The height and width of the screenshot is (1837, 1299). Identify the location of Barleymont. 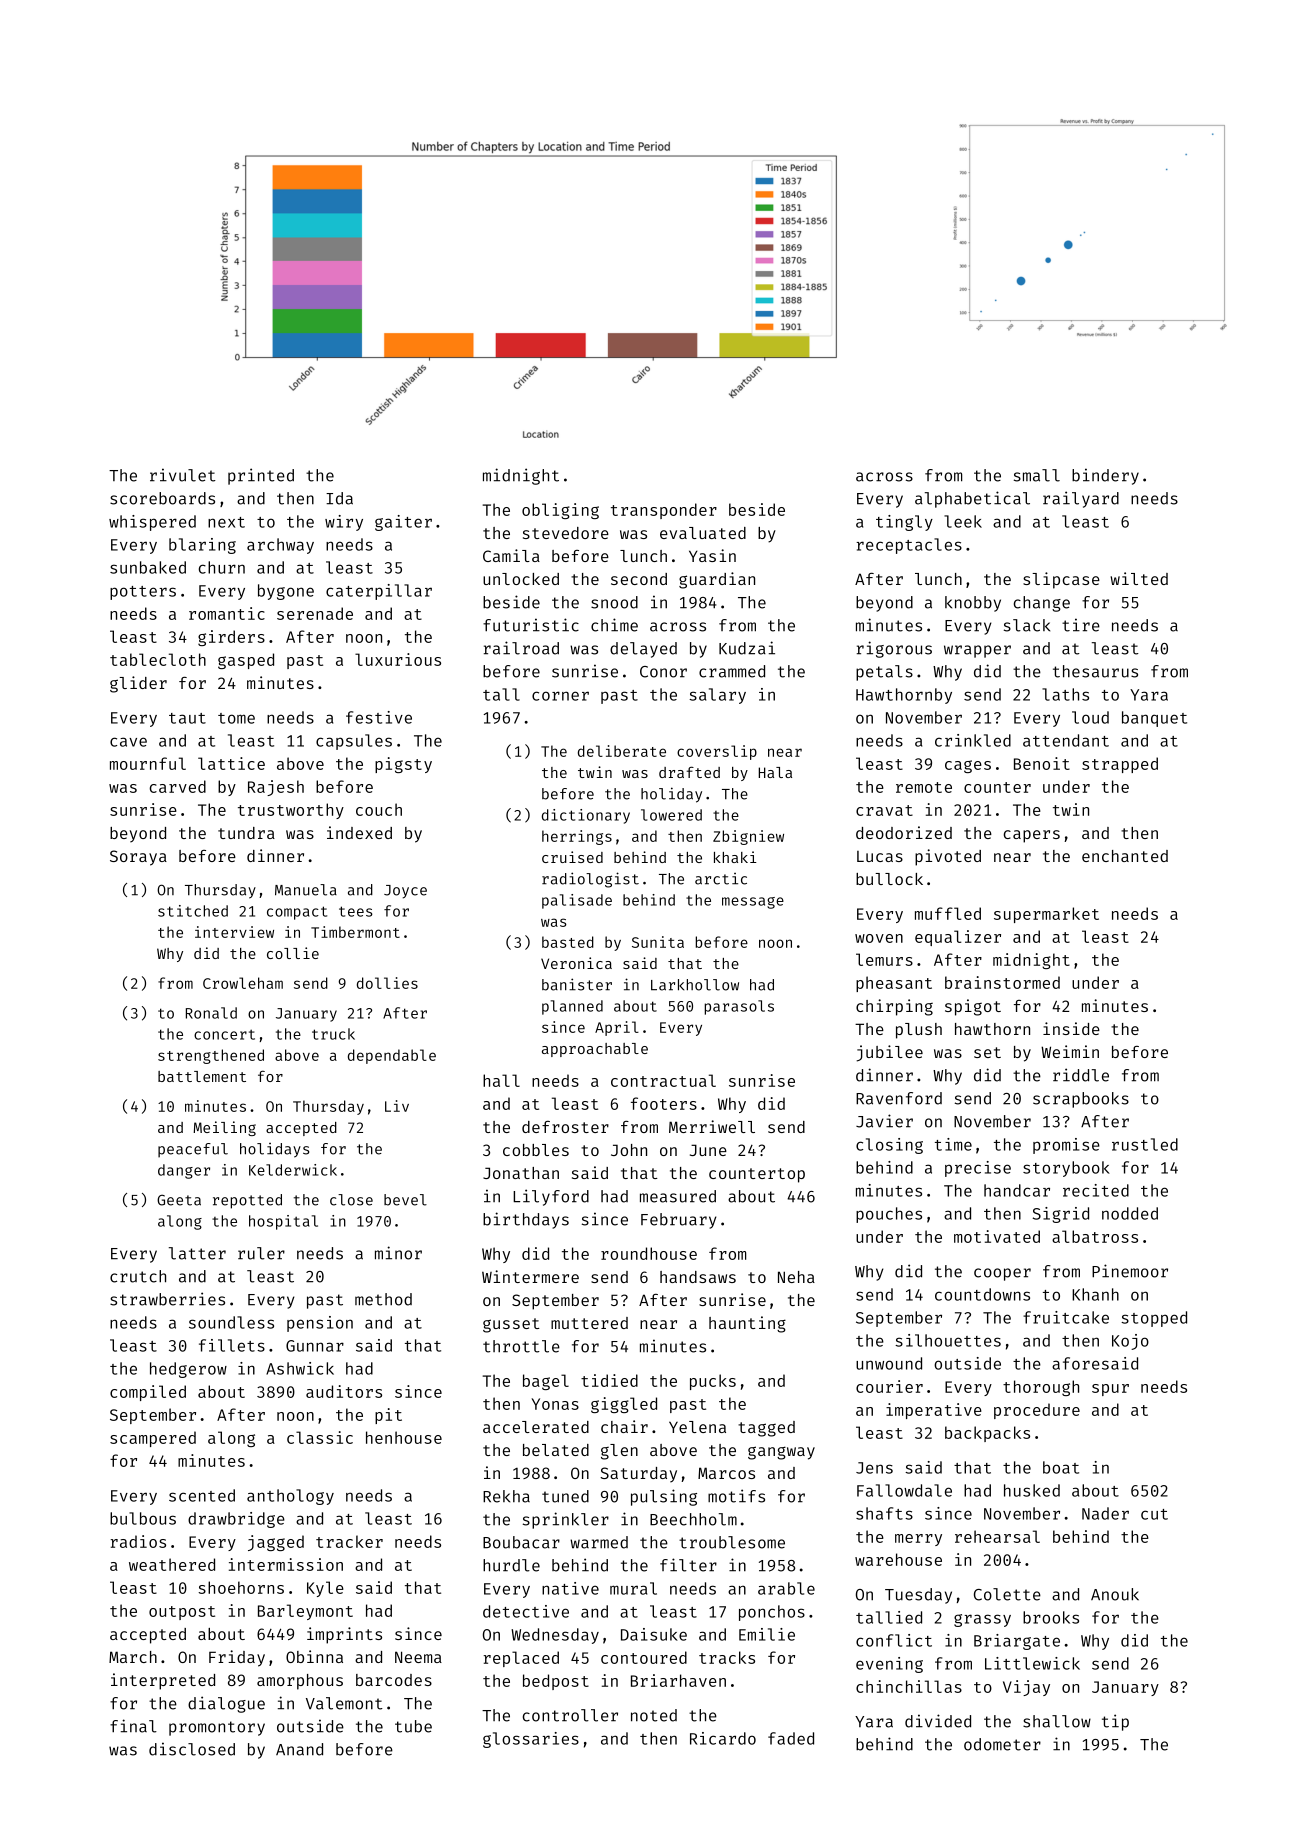
(305, 1612).
